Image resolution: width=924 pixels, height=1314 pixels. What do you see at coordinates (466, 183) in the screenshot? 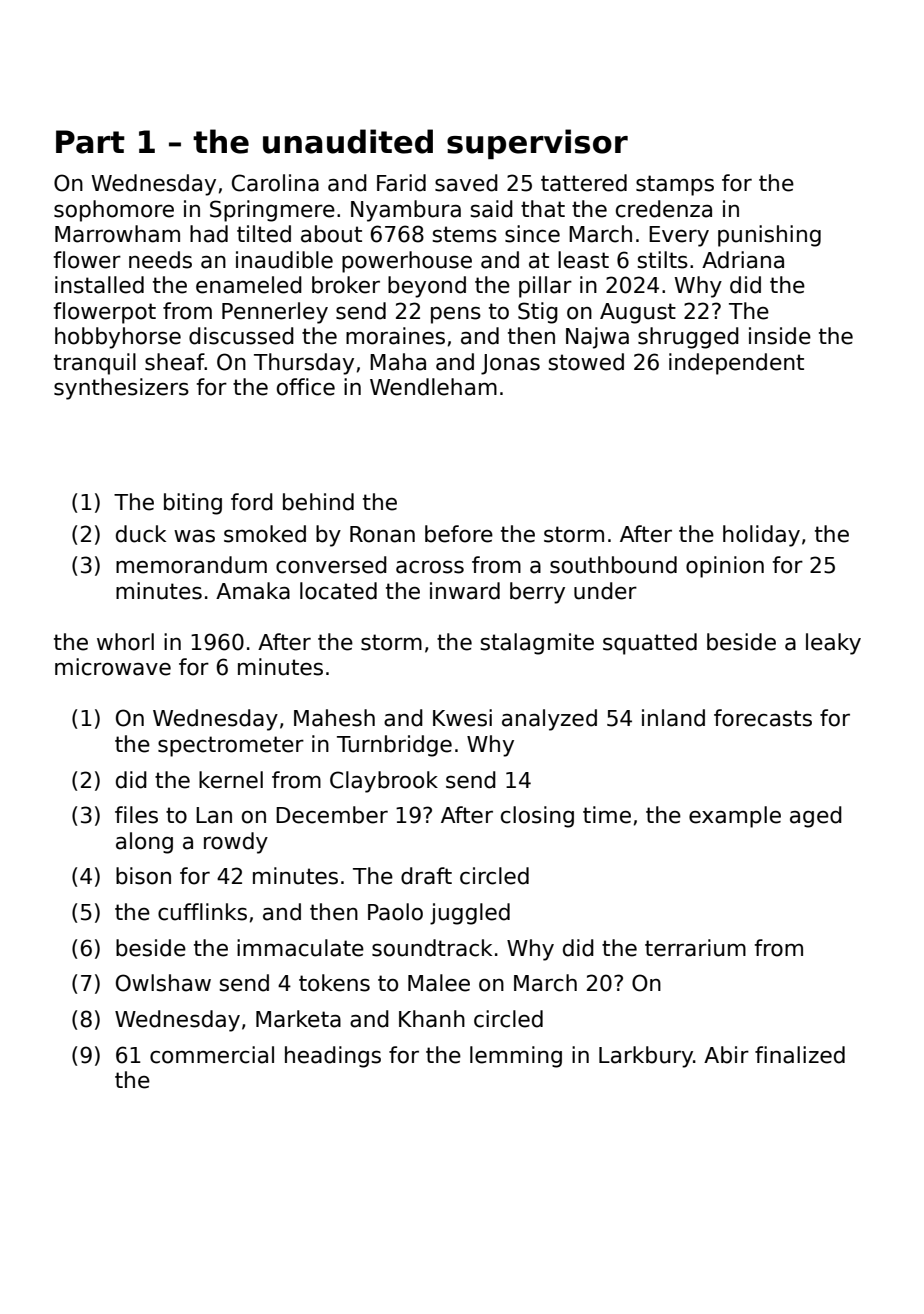
I see `saved` at bounding box center [466, 183].
